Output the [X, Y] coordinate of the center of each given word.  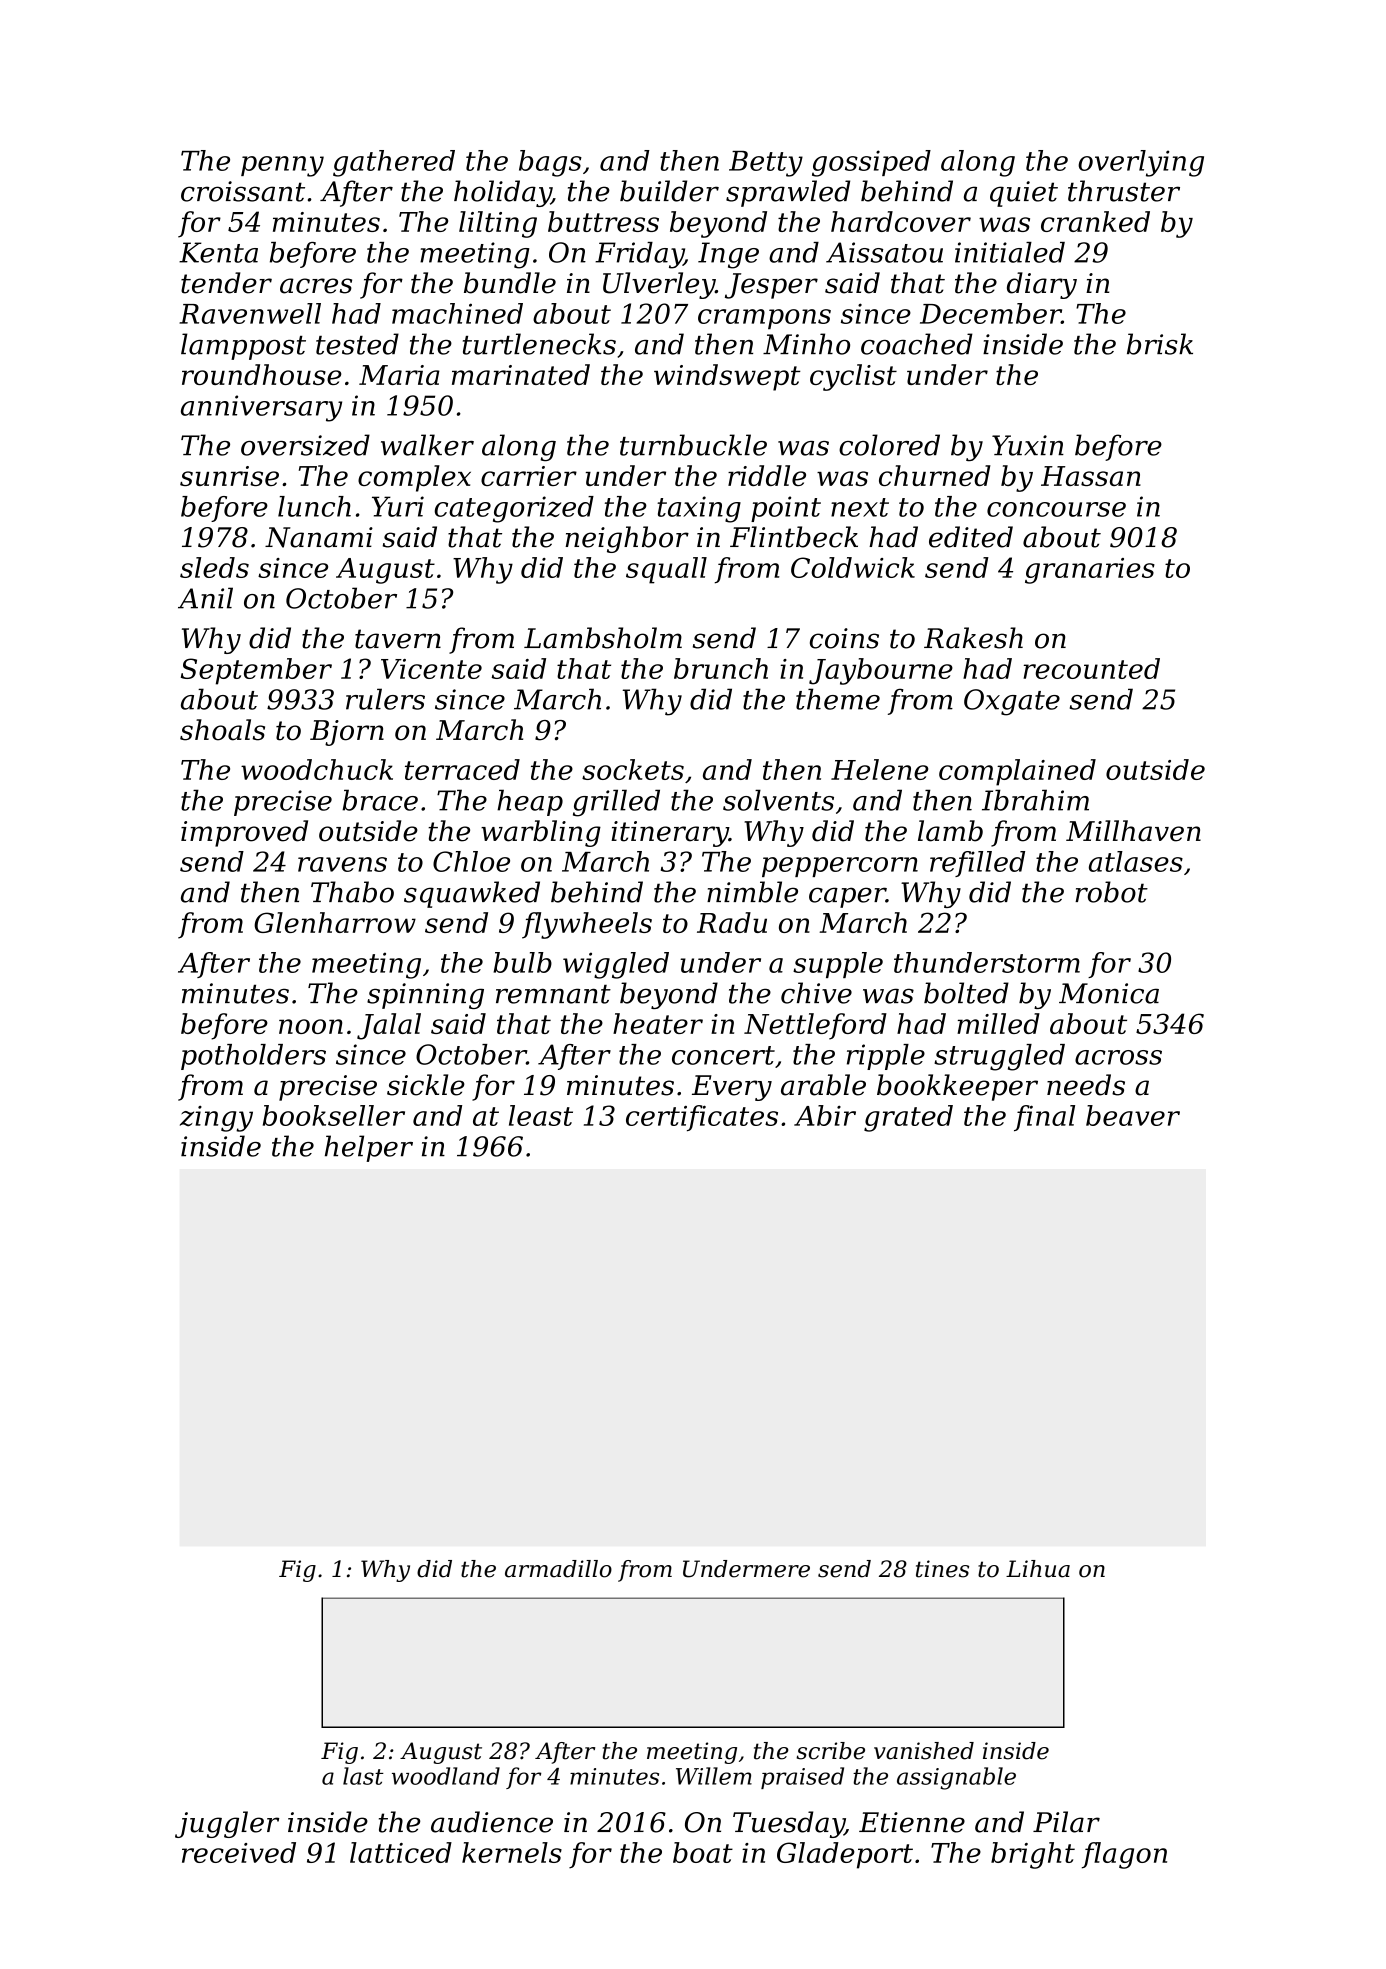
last [363, 1776]
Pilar [1066, 1822]
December [990, 313]
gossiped [871, 163]
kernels [512, 1852]
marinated [521, 374]
